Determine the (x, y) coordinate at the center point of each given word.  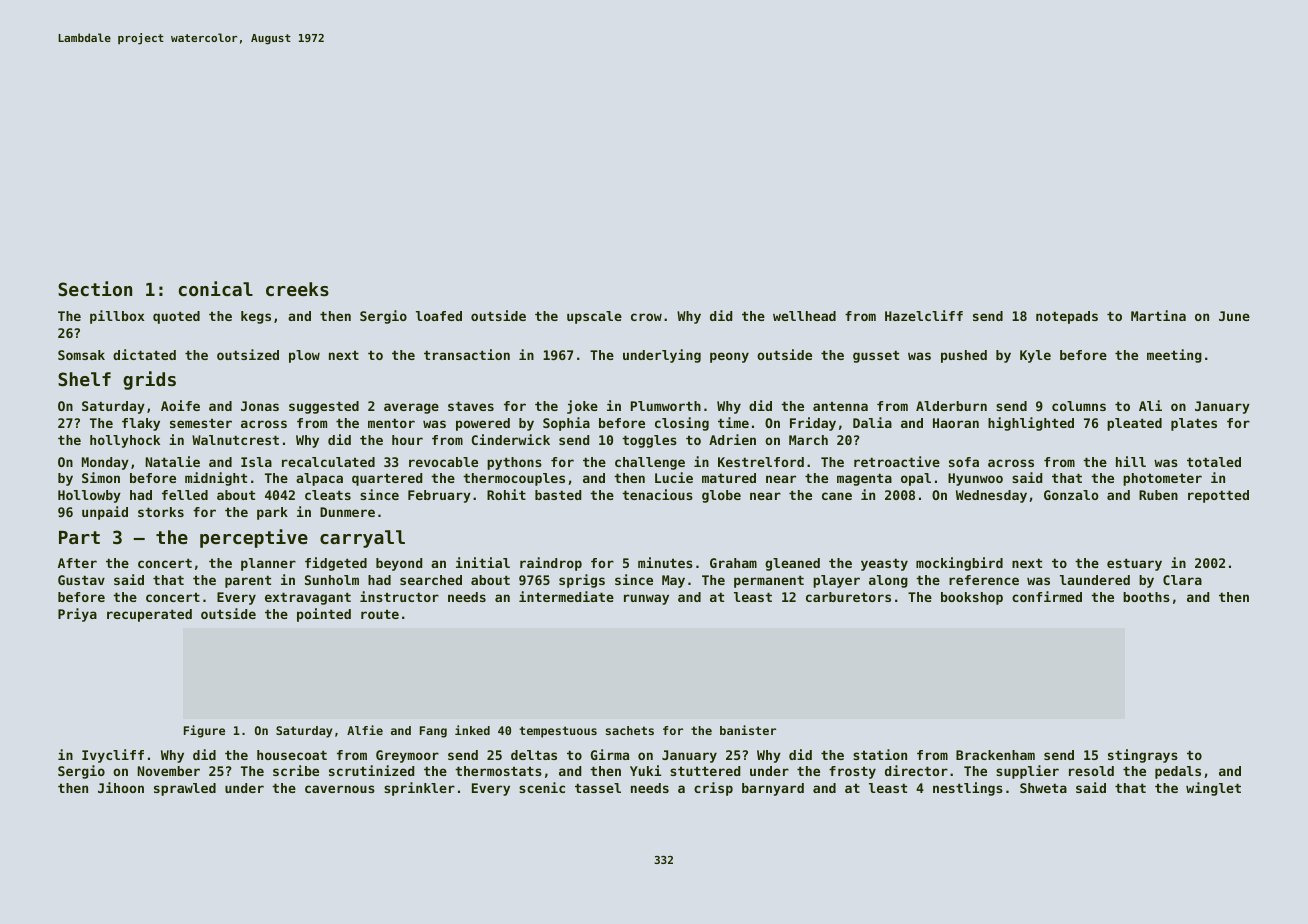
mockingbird (959, 564)
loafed (439, 316)
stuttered (705, 771)
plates (1194, 424)
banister (748, 730)
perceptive (254, 538)
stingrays (1143, 756)
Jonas (260, 406)
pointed (324, 615)
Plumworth (666, 406)
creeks (297, 289)
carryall (362, 539)
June (1234, 316)
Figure (204, 731)
